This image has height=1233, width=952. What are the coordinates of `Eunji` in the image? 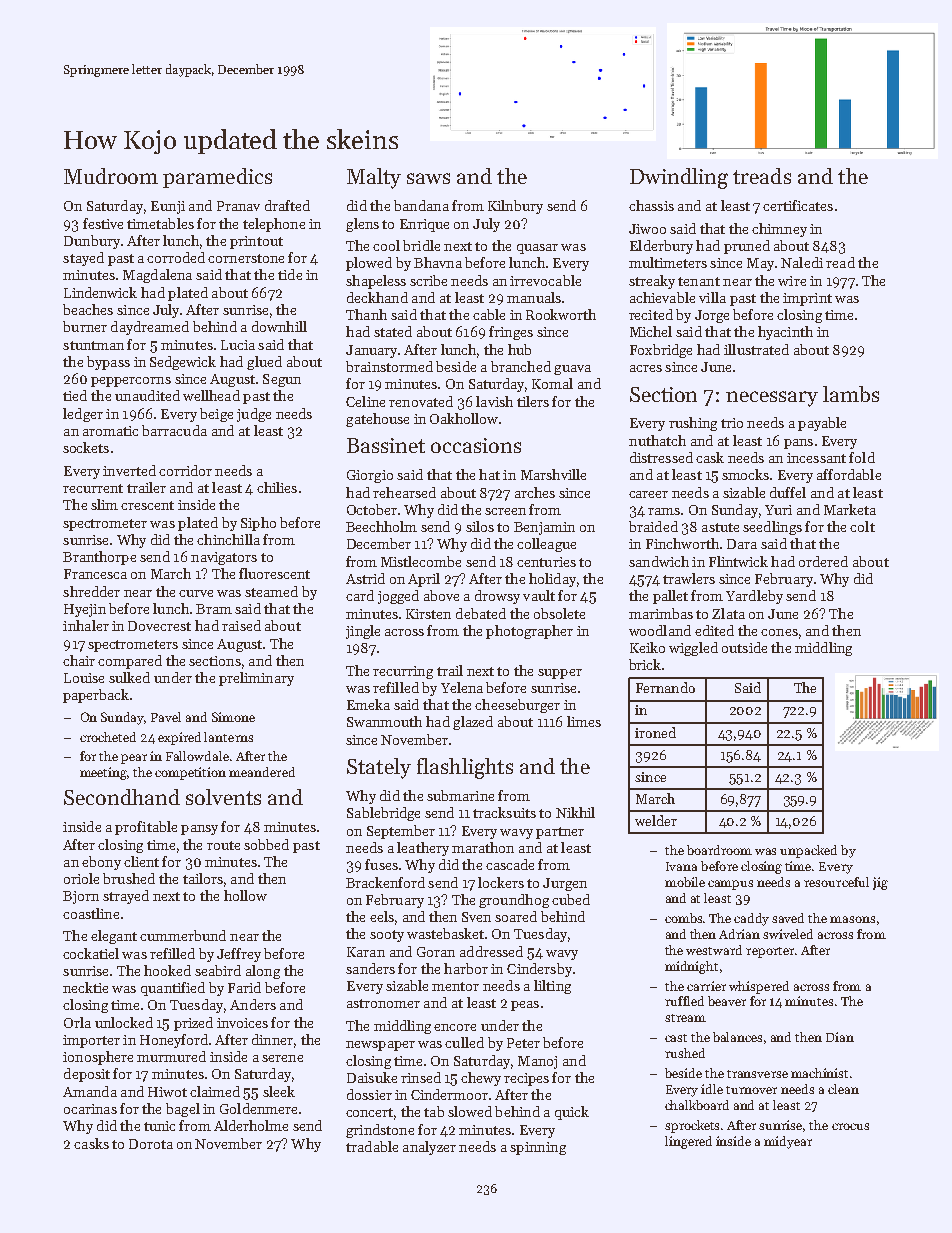 It's located at (168, 207).
